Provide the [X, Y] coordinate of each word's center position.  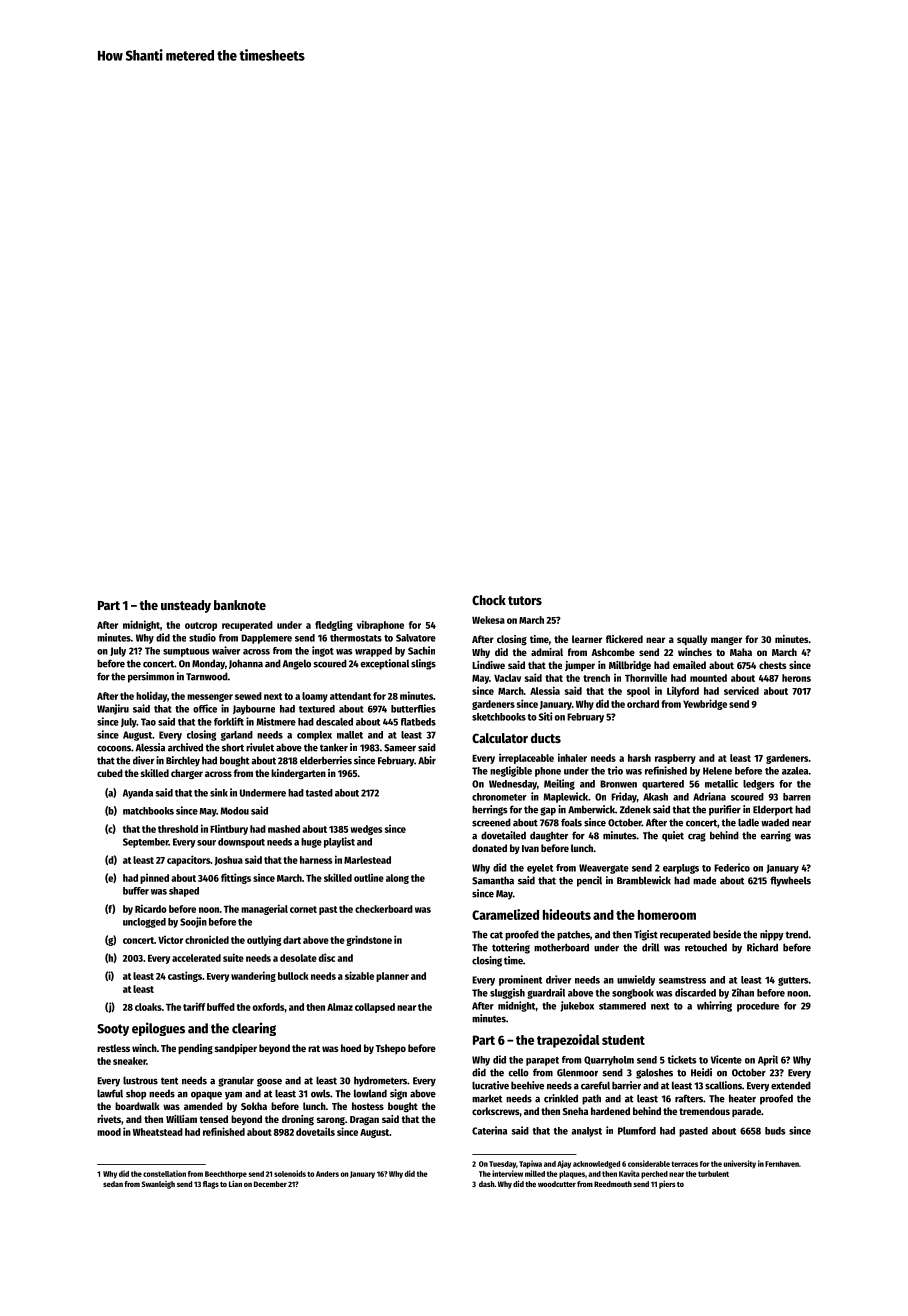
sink [219, 792]
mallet [350, 735]
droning [298, 1120]
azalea [795, 771]
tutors [525, 600]
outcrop [201, 626]
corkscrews [496, 1111]
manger [726, 641]
